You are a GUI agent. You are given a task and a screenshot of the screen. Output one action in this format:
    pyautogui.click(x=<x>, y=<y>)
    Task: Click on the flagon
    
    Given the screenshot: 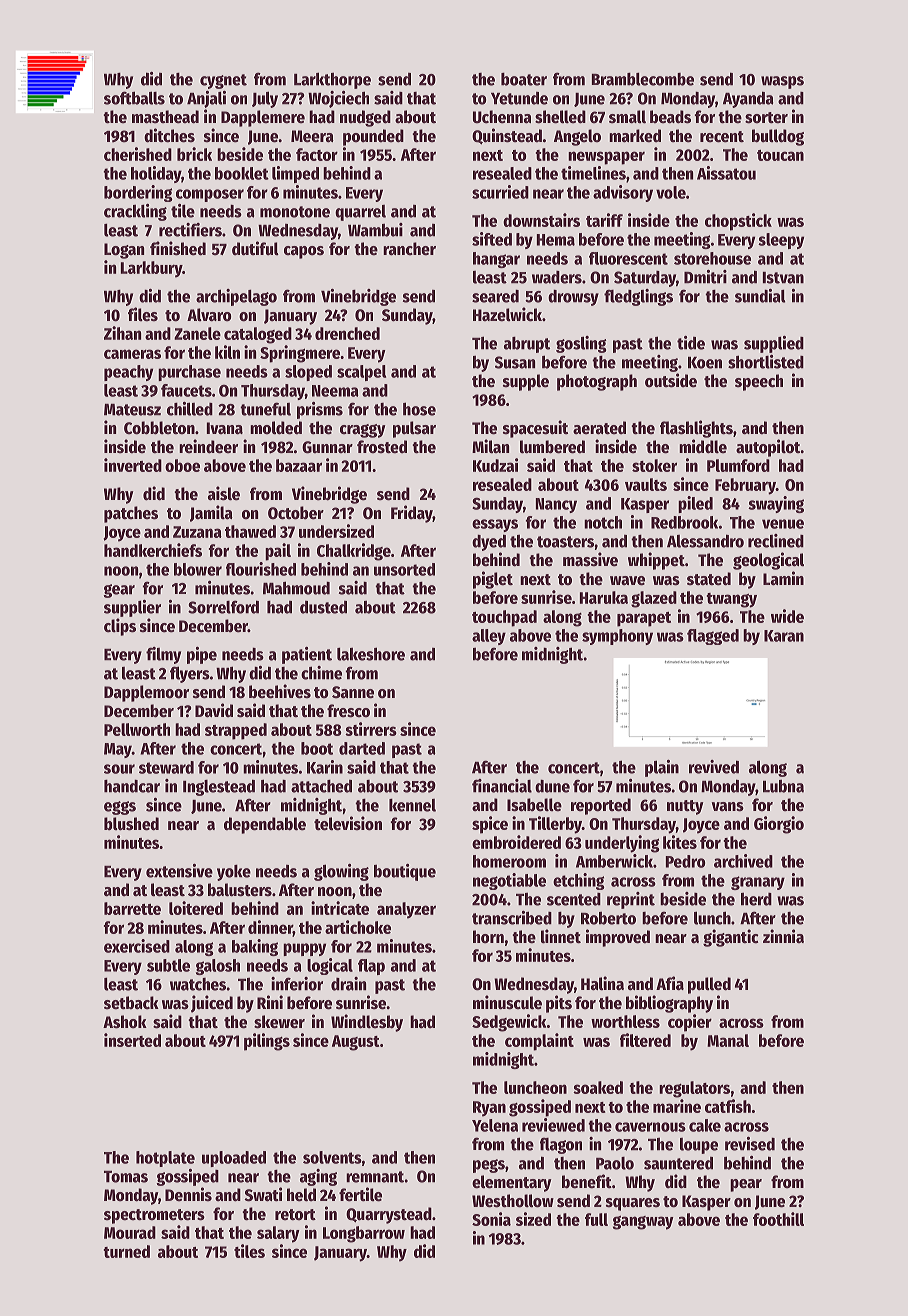 What is the action you would take?
    pyautogui.click(x=561, y=1145)
